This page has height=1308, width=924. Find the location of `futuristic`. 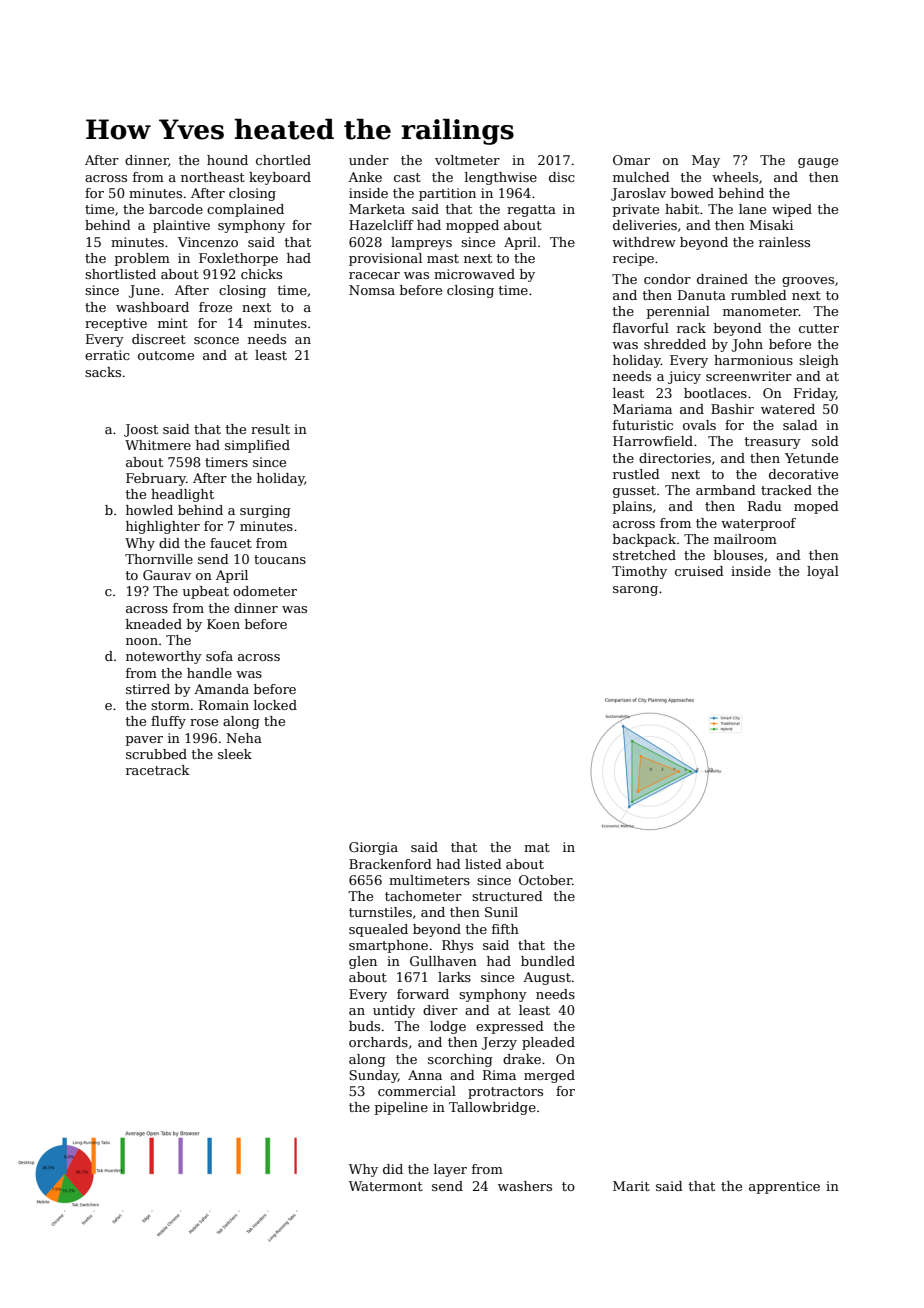

futuristic is located at coordinates (643, 425).
